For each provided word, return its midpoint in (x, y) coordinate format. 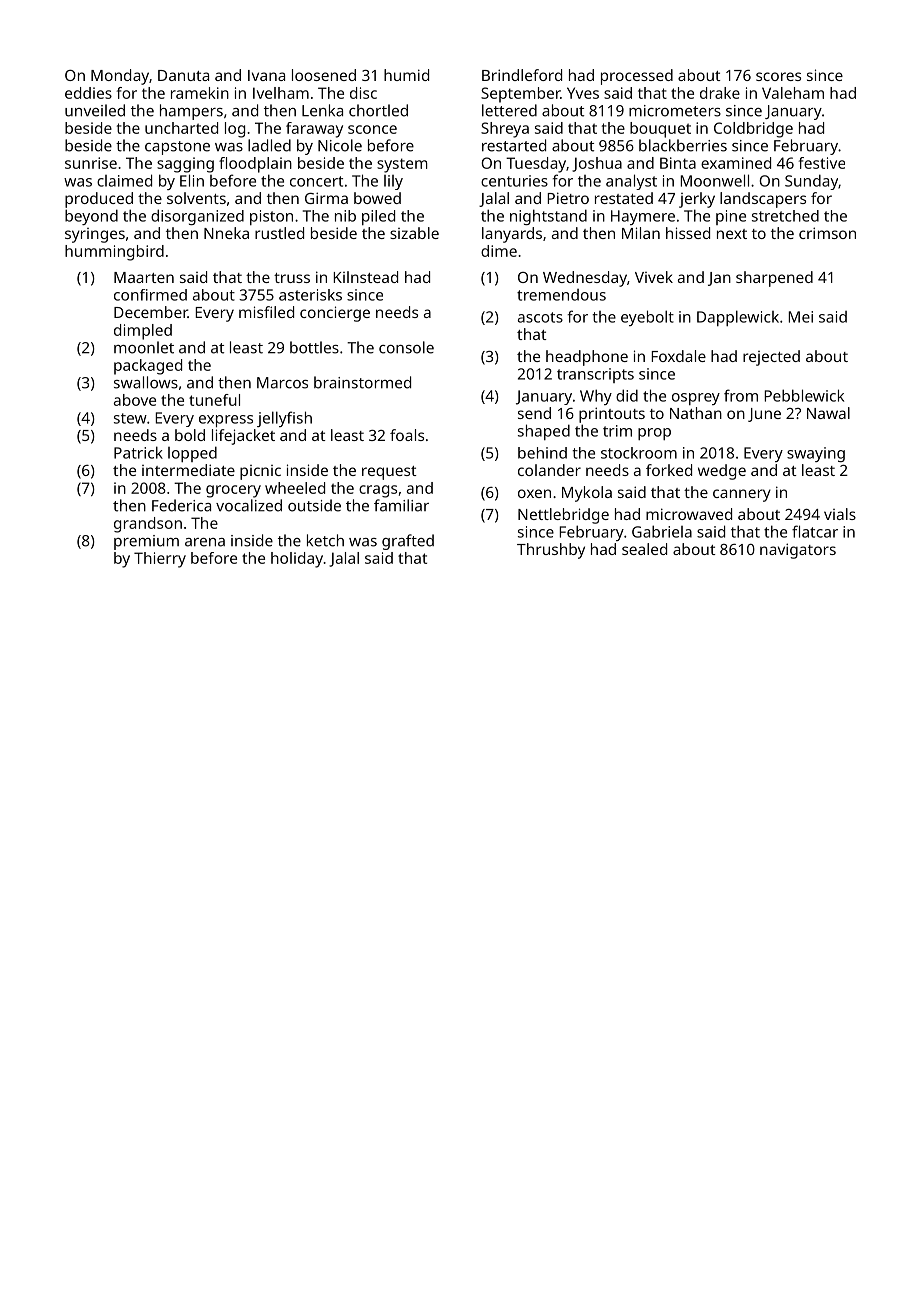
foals (407, 435)
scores (778, 76)
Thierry (160, 560)
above (135, 400)
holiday (297, 560)
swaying (816, 454)
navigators (798, 551)
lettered (509, 110)
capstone (177, 148)
